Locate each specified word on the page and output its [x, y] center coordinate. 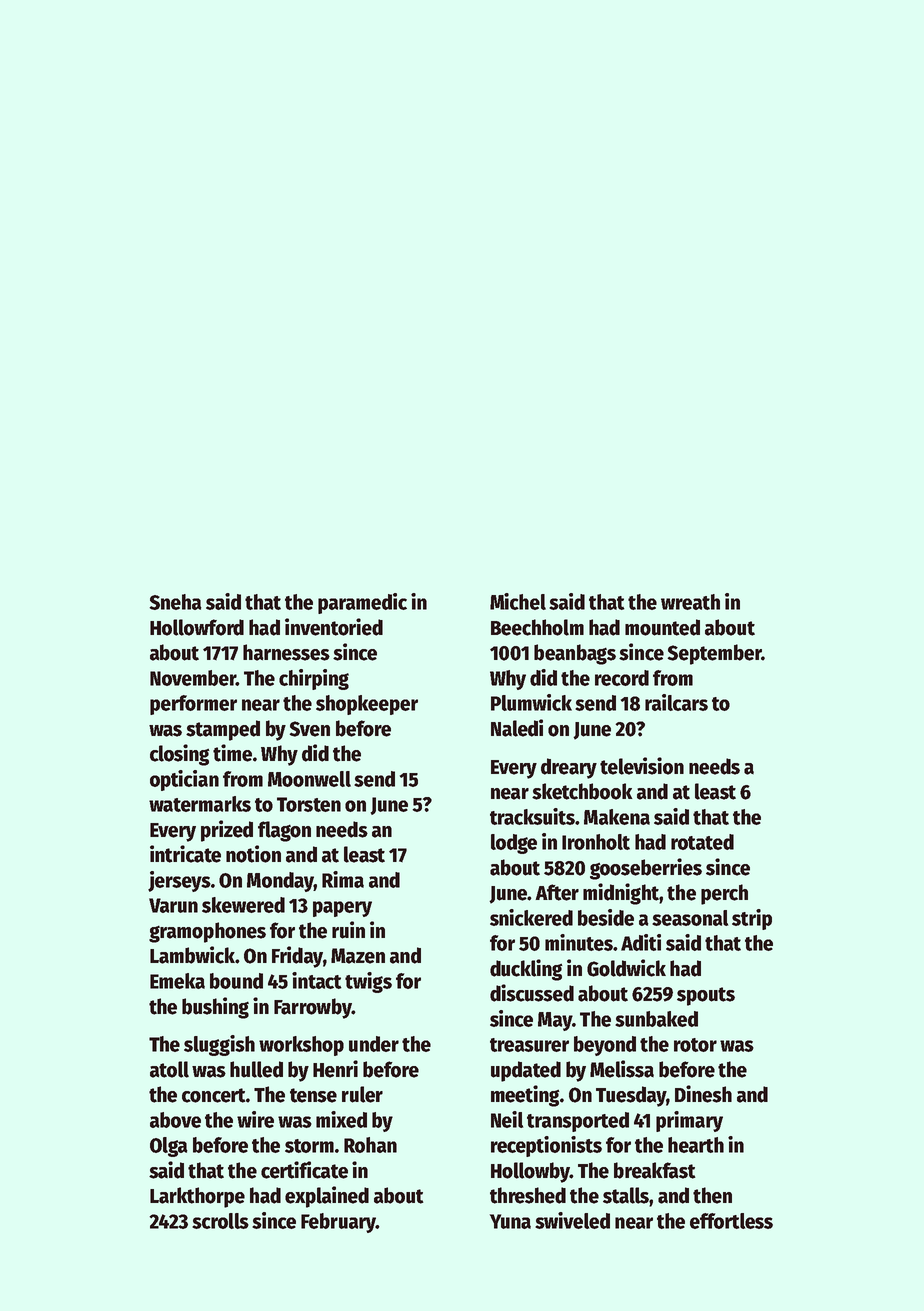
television [642, 766]
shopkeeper [367, 705]
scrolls [220, 1221]
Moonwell [309, 779]
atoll [169, 1069]
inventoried [334, 627]
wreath [690, 602]
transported [578, 1122]
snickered [531, 917]
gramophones [207, 932]
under [374, 1044]
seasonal [690, 918]
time [232, 753]
